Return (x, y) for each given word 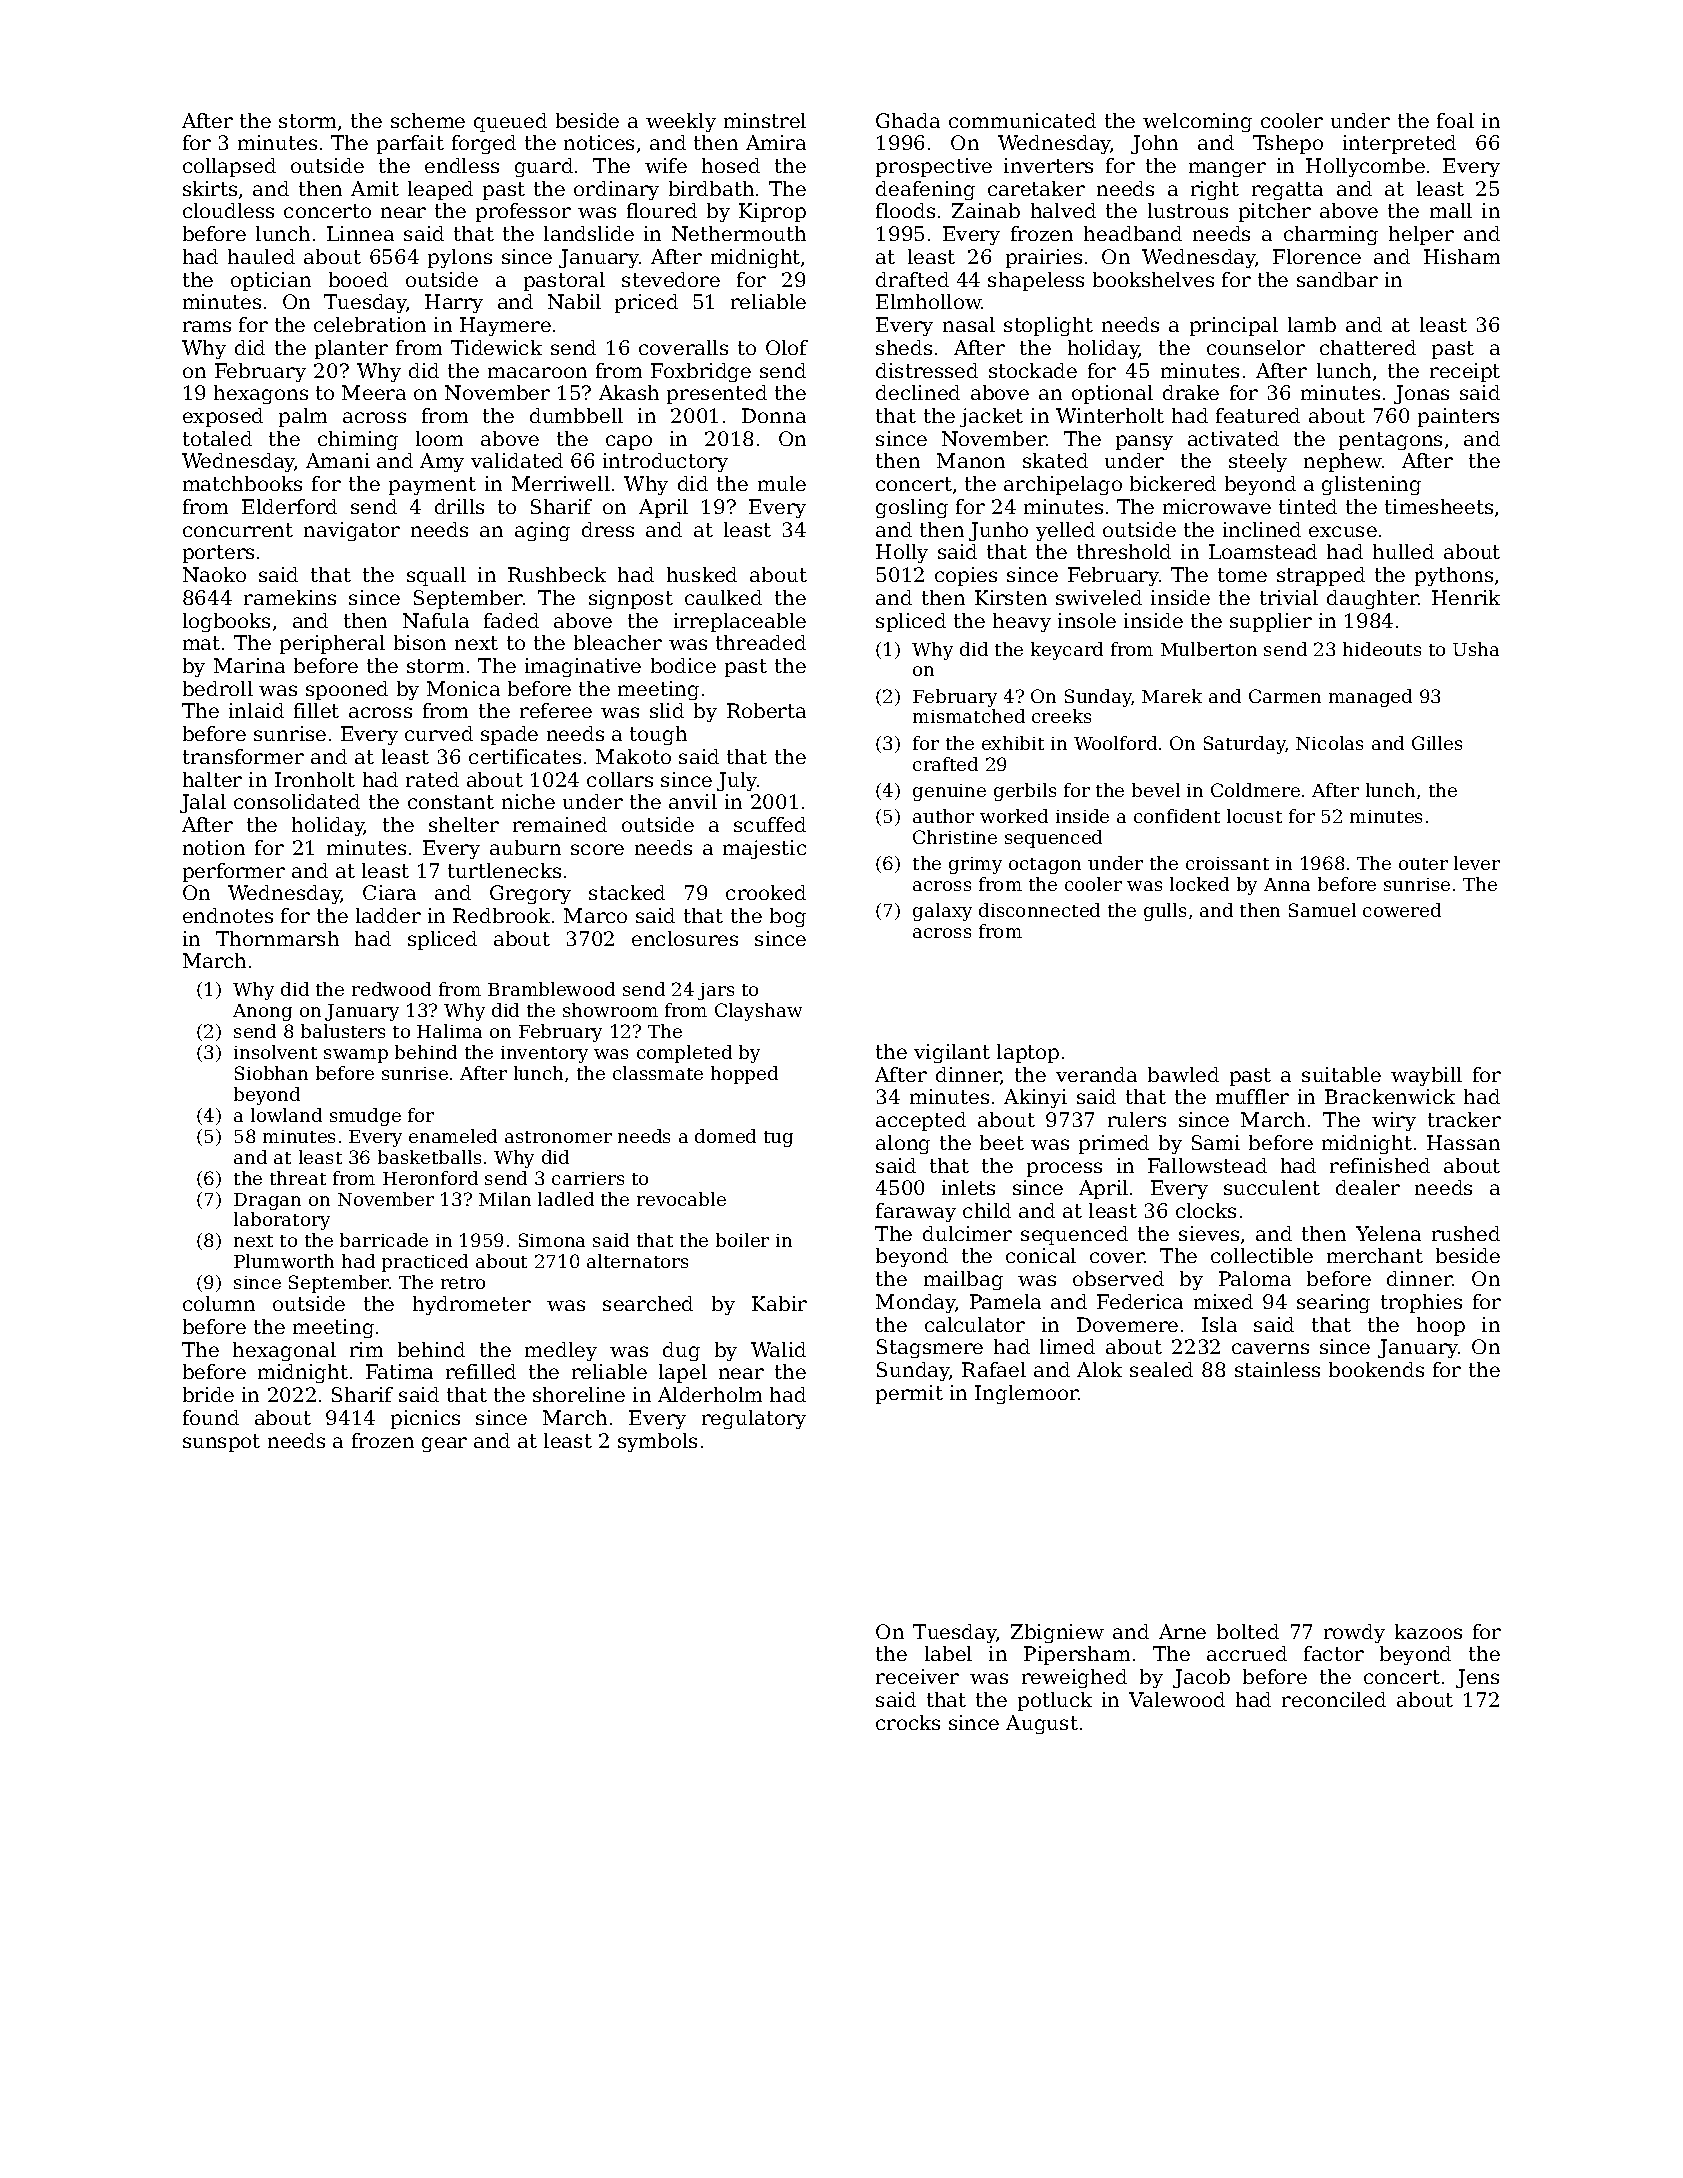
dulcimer (967, 1233)
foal (1455, 120)
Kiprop (772, 212)
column (219, 1303)
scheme (428, 120)
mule (782, 483)
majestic (764, 849)
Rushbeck (557, 574)
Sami (1216, 1142)
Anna (1287, 884)
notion (214, 847)
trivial (1289, 597)
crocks (908, 1722)
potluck (1055, 1701)
